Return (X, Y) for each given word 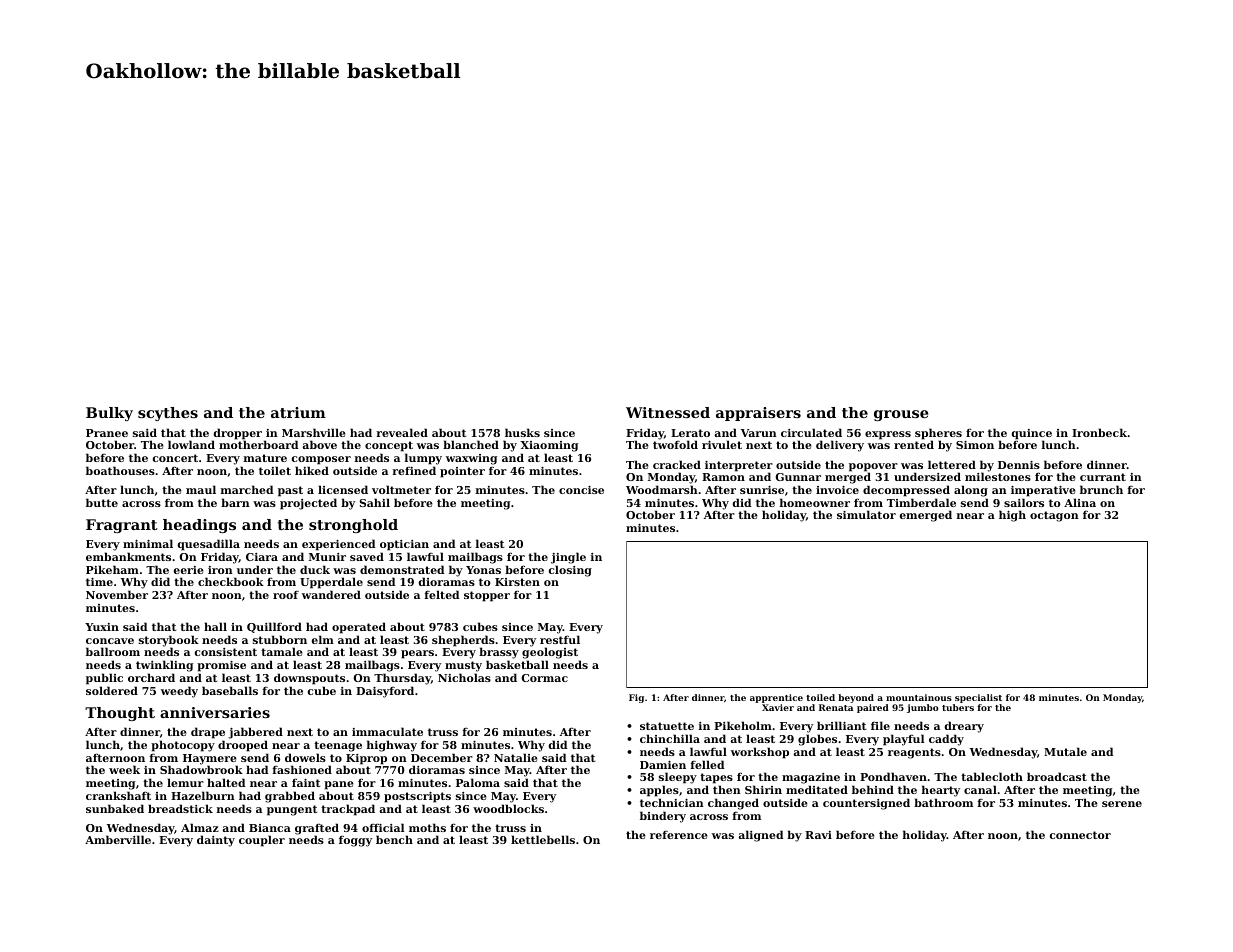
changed (733, 804)
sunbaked (115, 808)
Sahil (375, 502)
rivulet (722, 444)
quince (1032, 435)
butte (102, 502)
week (124, 769)
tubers (958, 707)
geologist (550, 653)
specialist (978, 698)
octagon (1054, 516)
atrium (298, 412)
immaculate (387, 731)
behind (873, 789)
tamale (282, 651)
